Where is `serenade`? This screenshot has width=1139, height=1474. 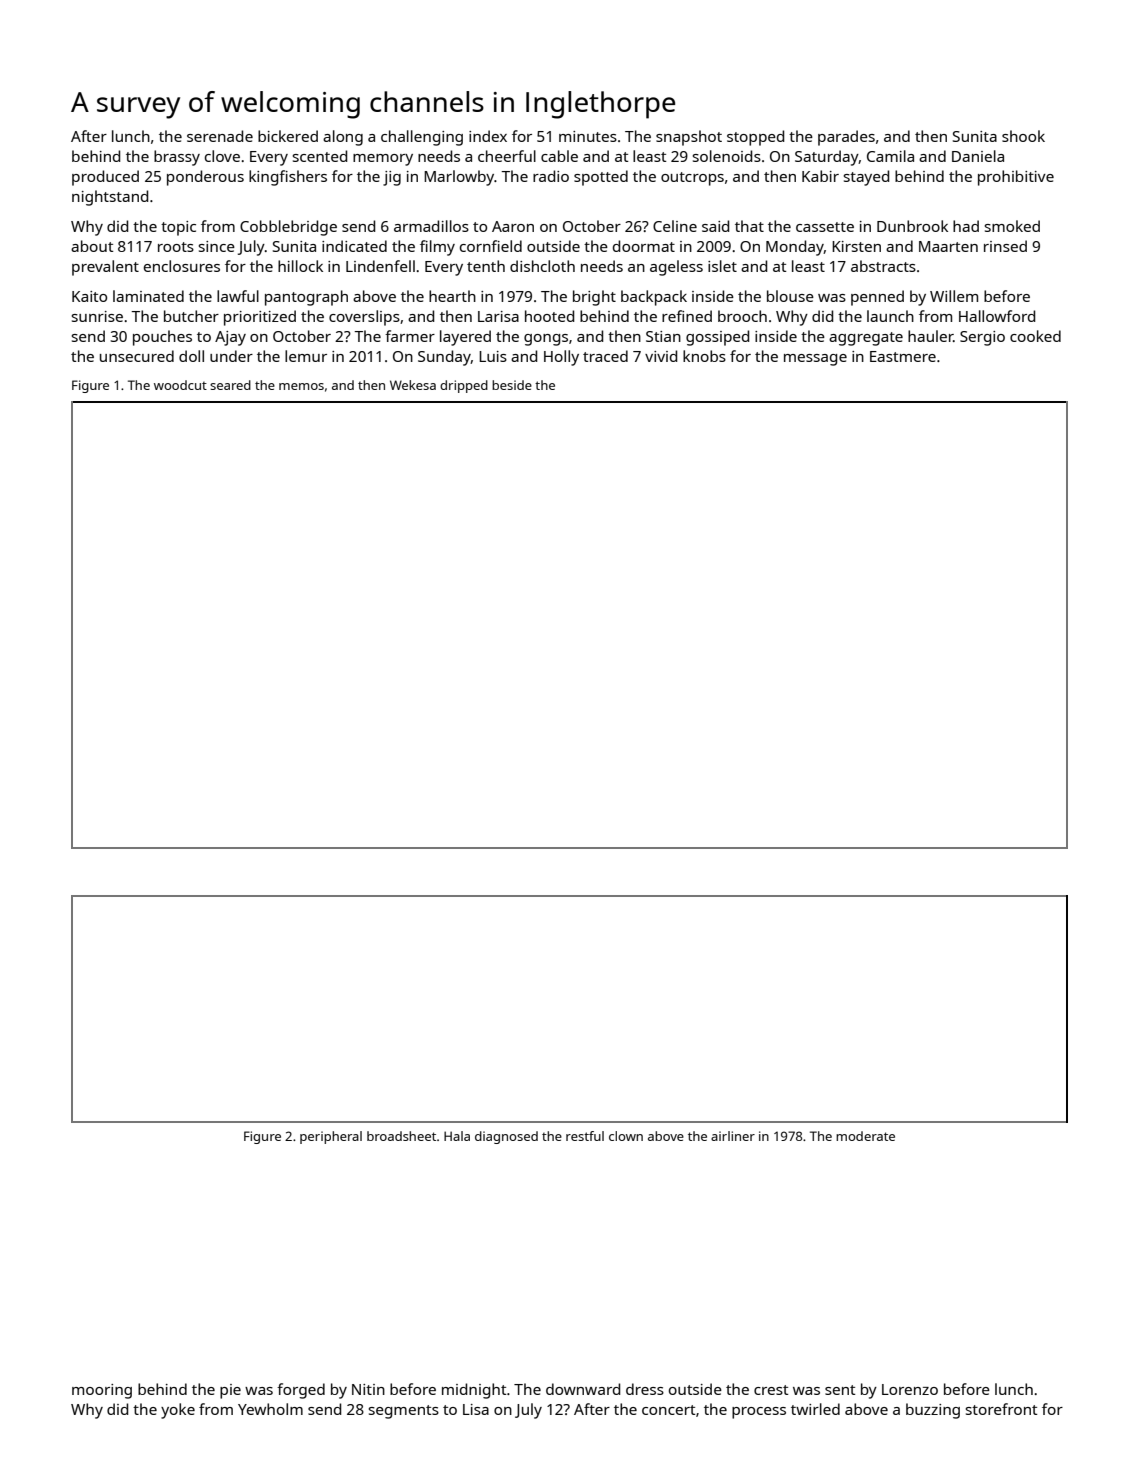 serenade is located at coordinates (220, 136).
